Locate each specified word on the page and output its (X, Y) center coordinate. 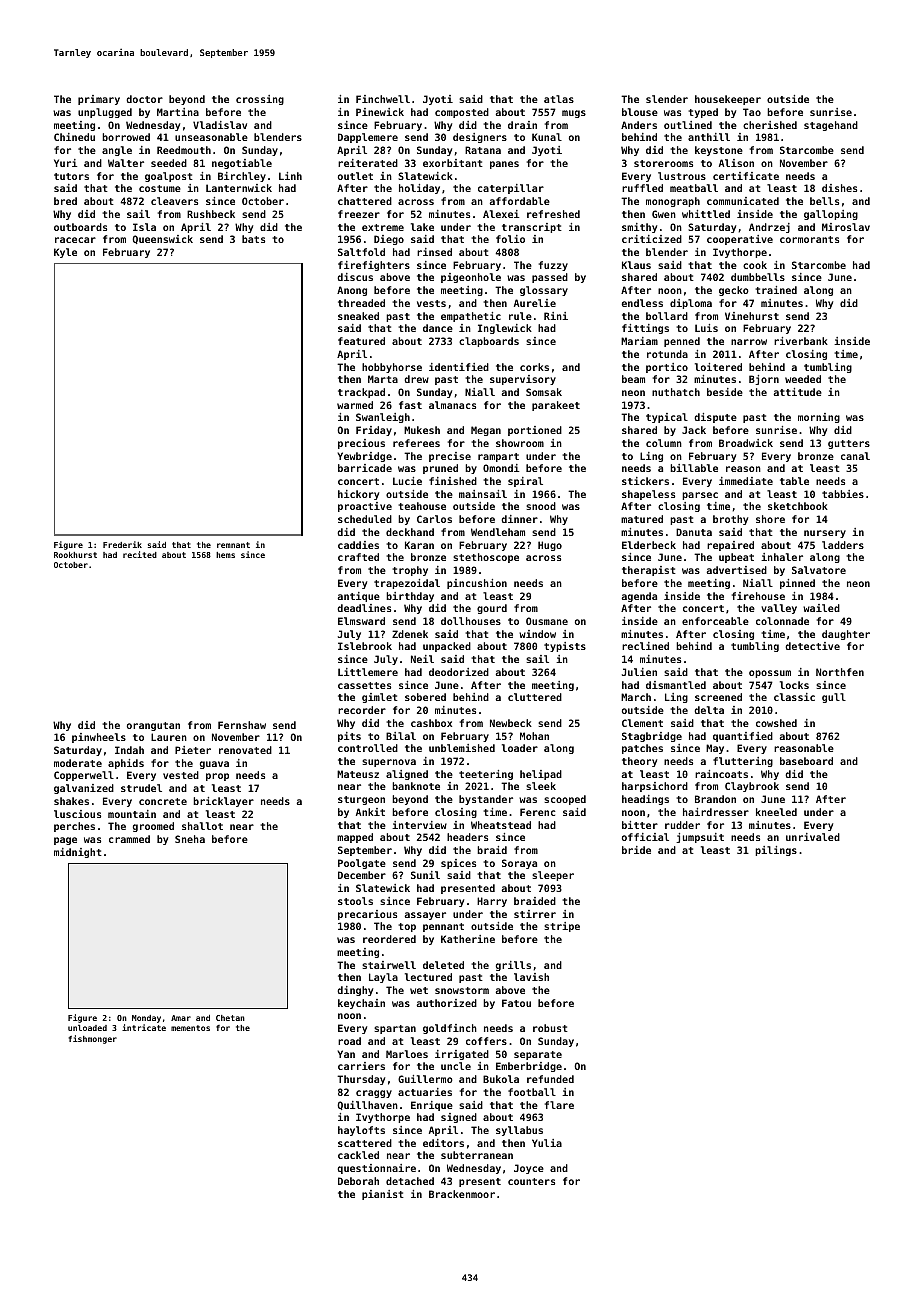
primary (99, 100)
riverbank (801, 341)
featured (361, 341)
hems (225, 555)
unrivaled (813, 837)
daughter (846, 635)
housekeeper (728, 100)
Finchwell (383, 99)
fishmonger (92, 1039)
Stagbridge (652, 737)
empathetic (471, 317)
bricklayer (223, 802)
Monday (146, 1019)
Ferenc (537, 812)
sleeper (553, 876)
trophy (410, 571)
